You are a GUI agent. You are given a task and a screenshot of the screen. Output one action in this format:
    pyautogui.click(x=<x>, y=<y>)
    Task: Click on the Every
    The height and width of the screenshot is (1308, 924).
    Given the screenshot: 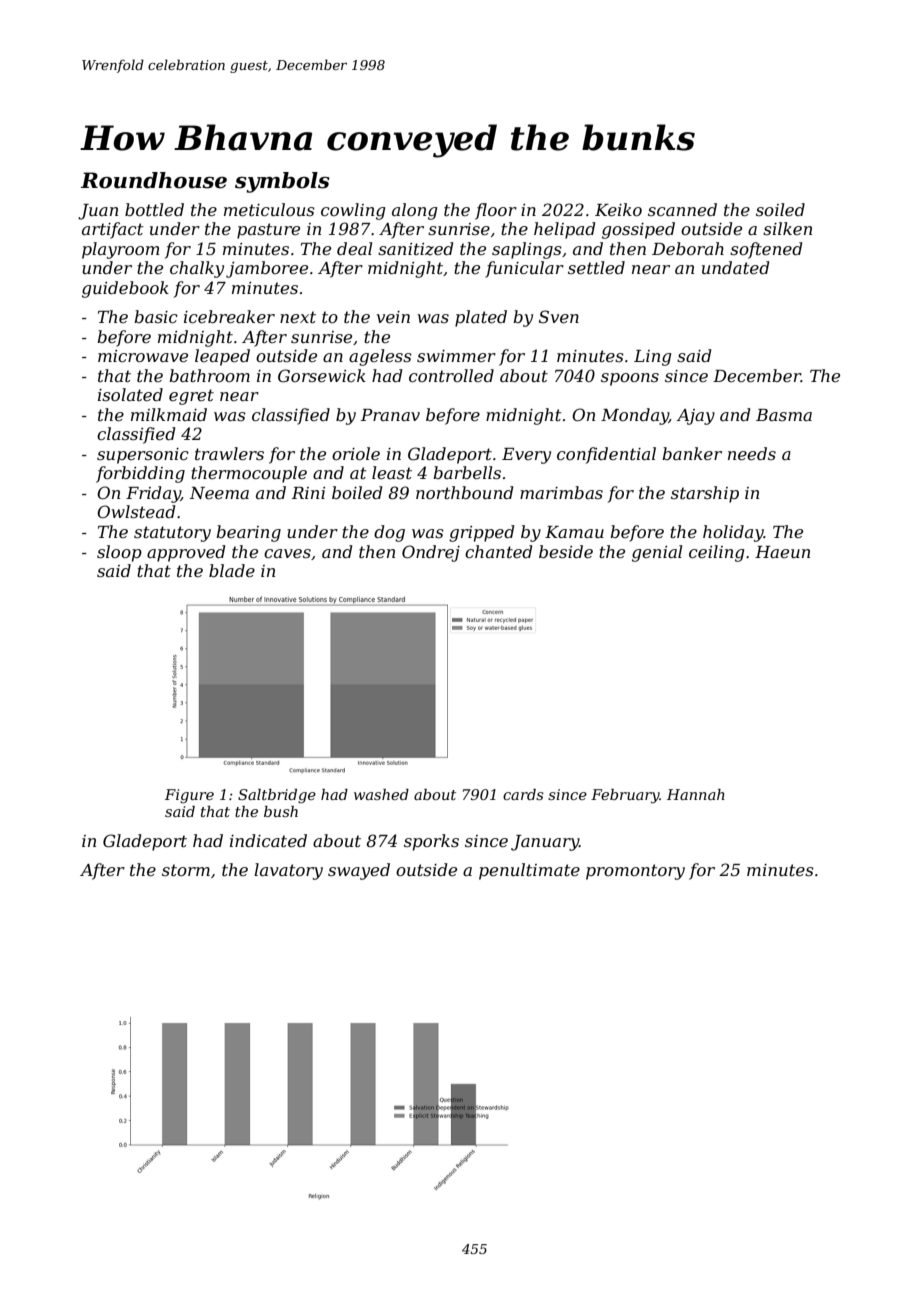 What is the action you would take?
    pyautogui.click(x=526, y=456)
